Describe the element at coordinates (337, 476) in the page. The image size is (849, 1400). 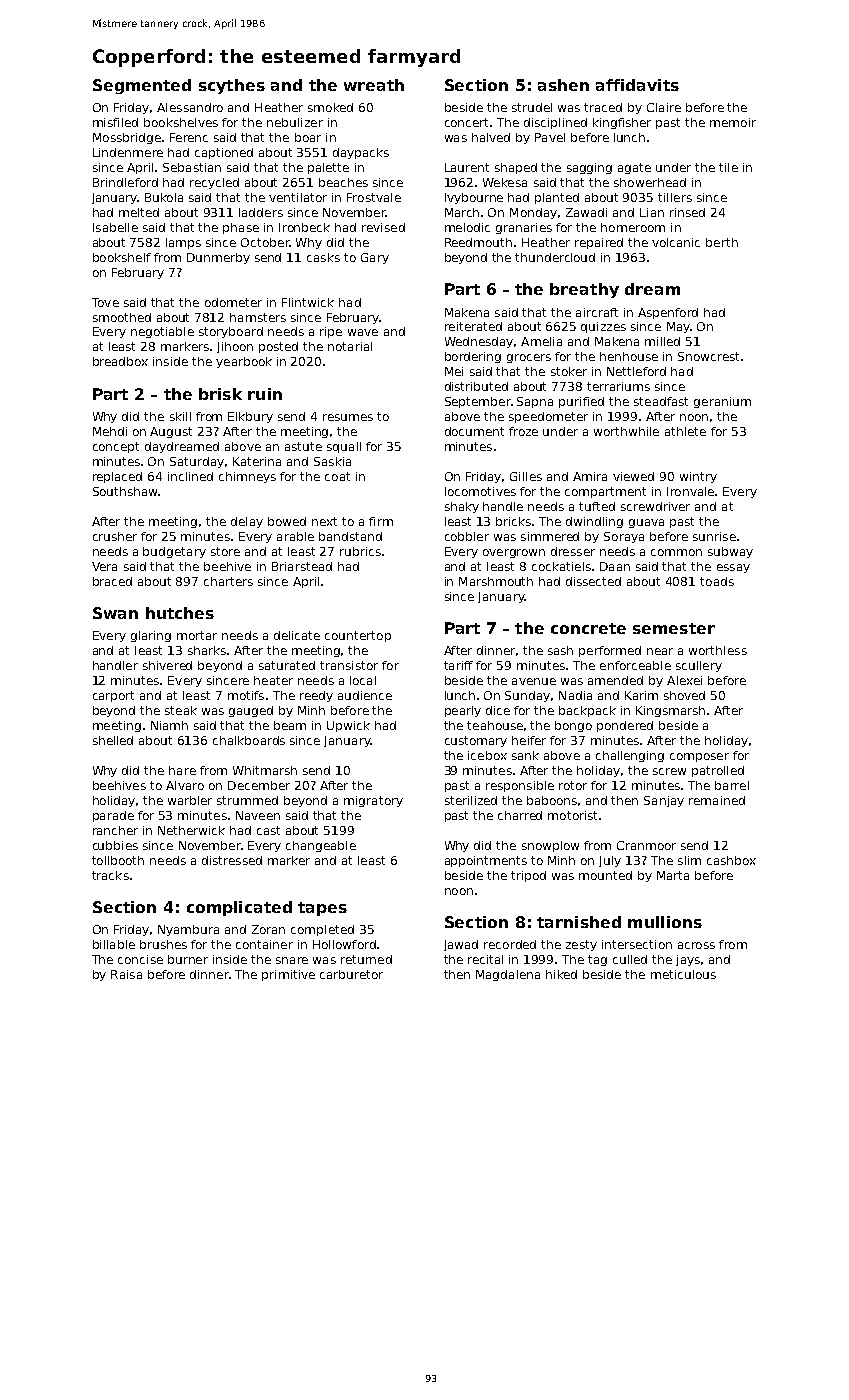
I see `coat` at that location.
